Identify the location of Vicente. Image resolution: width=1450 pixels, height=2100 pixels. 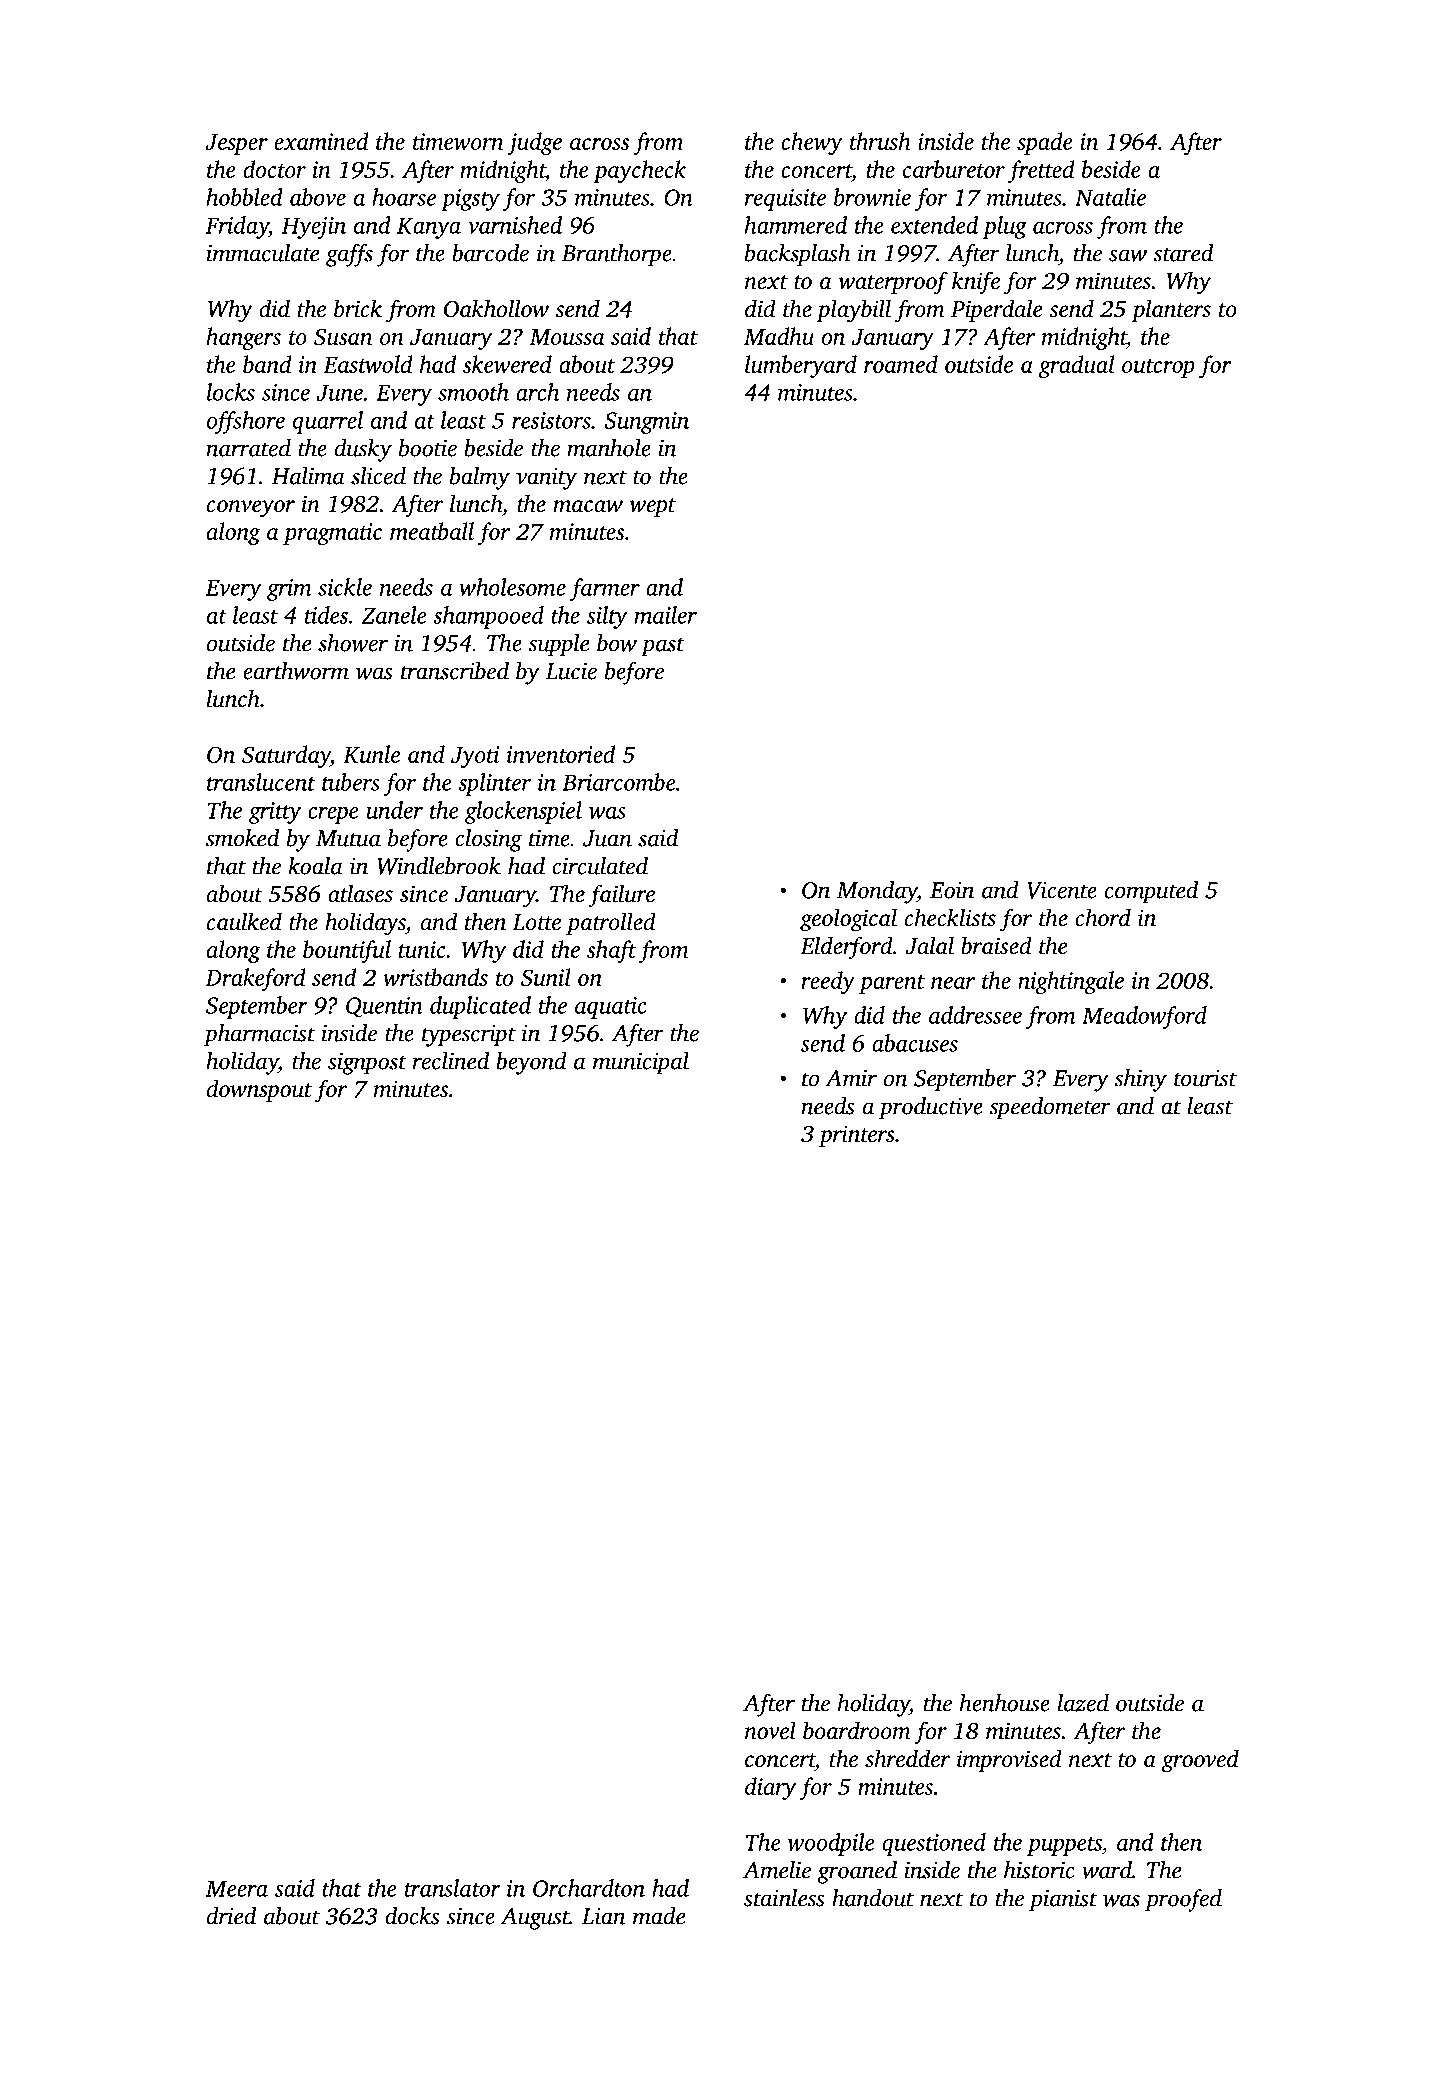
(1062, 890).
